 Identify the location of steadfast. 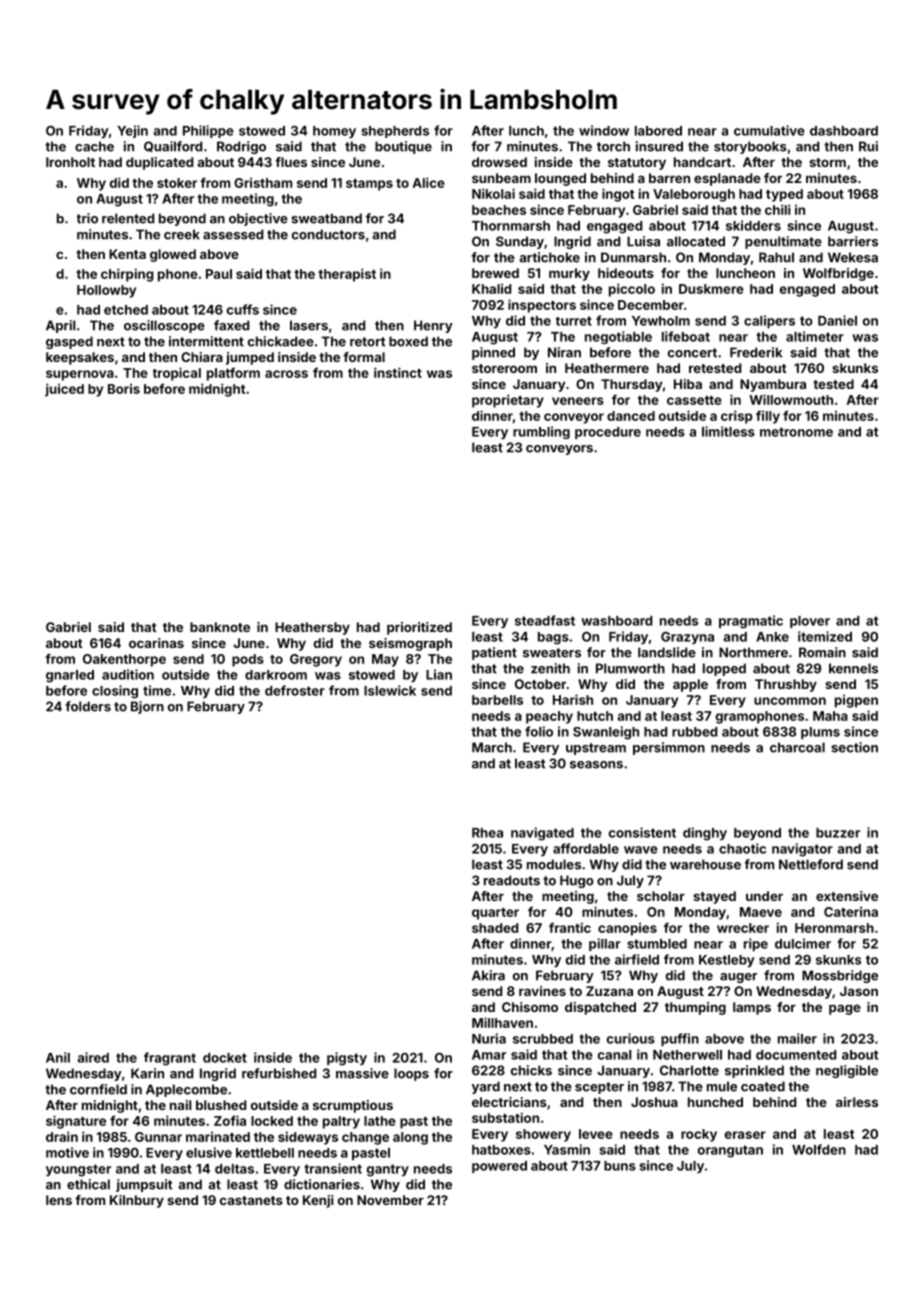
(545, 620).
